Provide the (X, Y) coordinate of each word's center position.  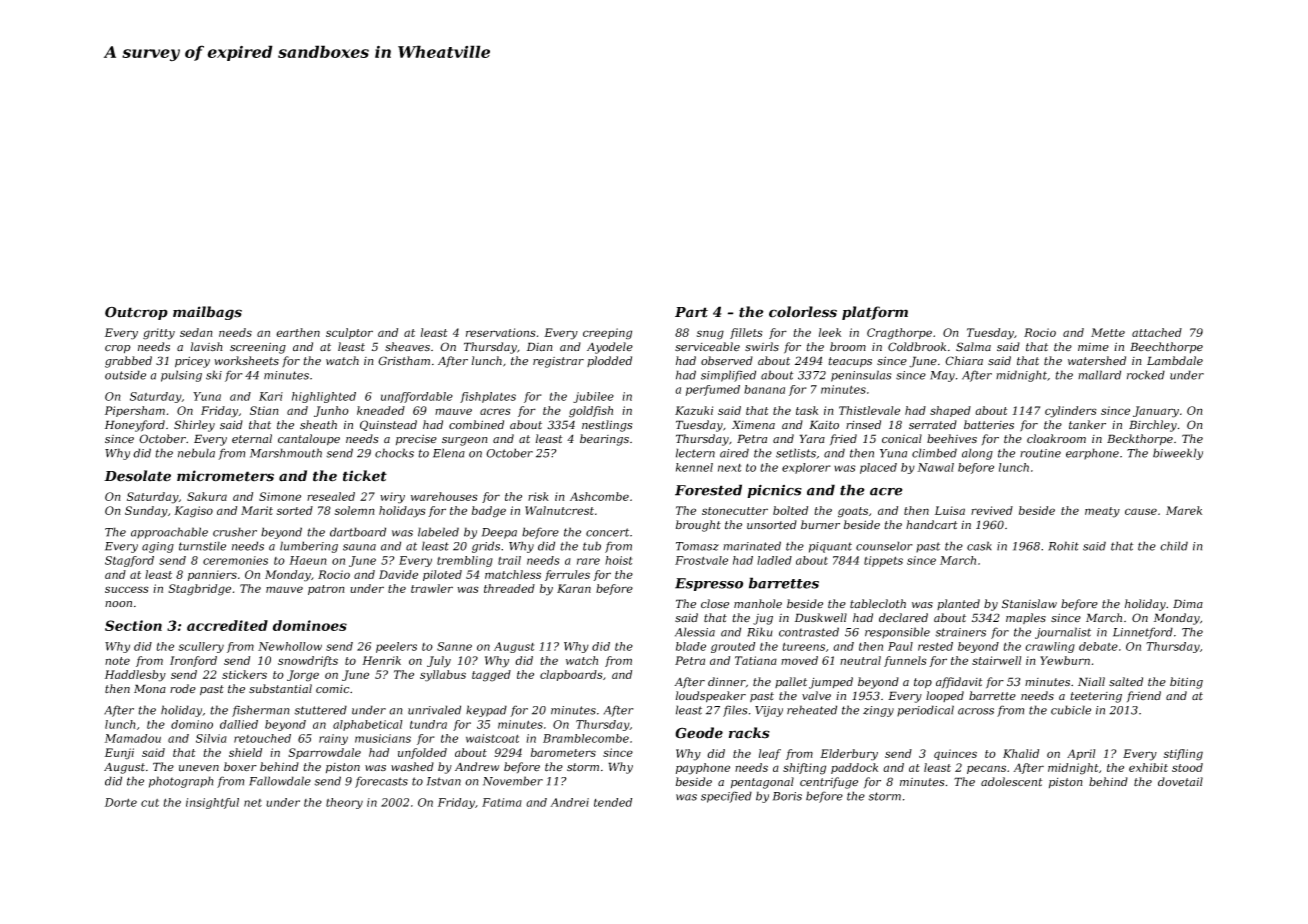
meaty (1102, 512)
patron (326, 590)
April (1081, 754)
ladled (774, 560)
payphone (703, 769)
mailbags (207, 313)
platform (875, 313)
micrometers (225, 476)
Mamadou (133, 738)
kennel (694, 467)
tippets (883, 561)
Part (691, 312)
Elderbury (849, 755)
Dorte (121, 802)
